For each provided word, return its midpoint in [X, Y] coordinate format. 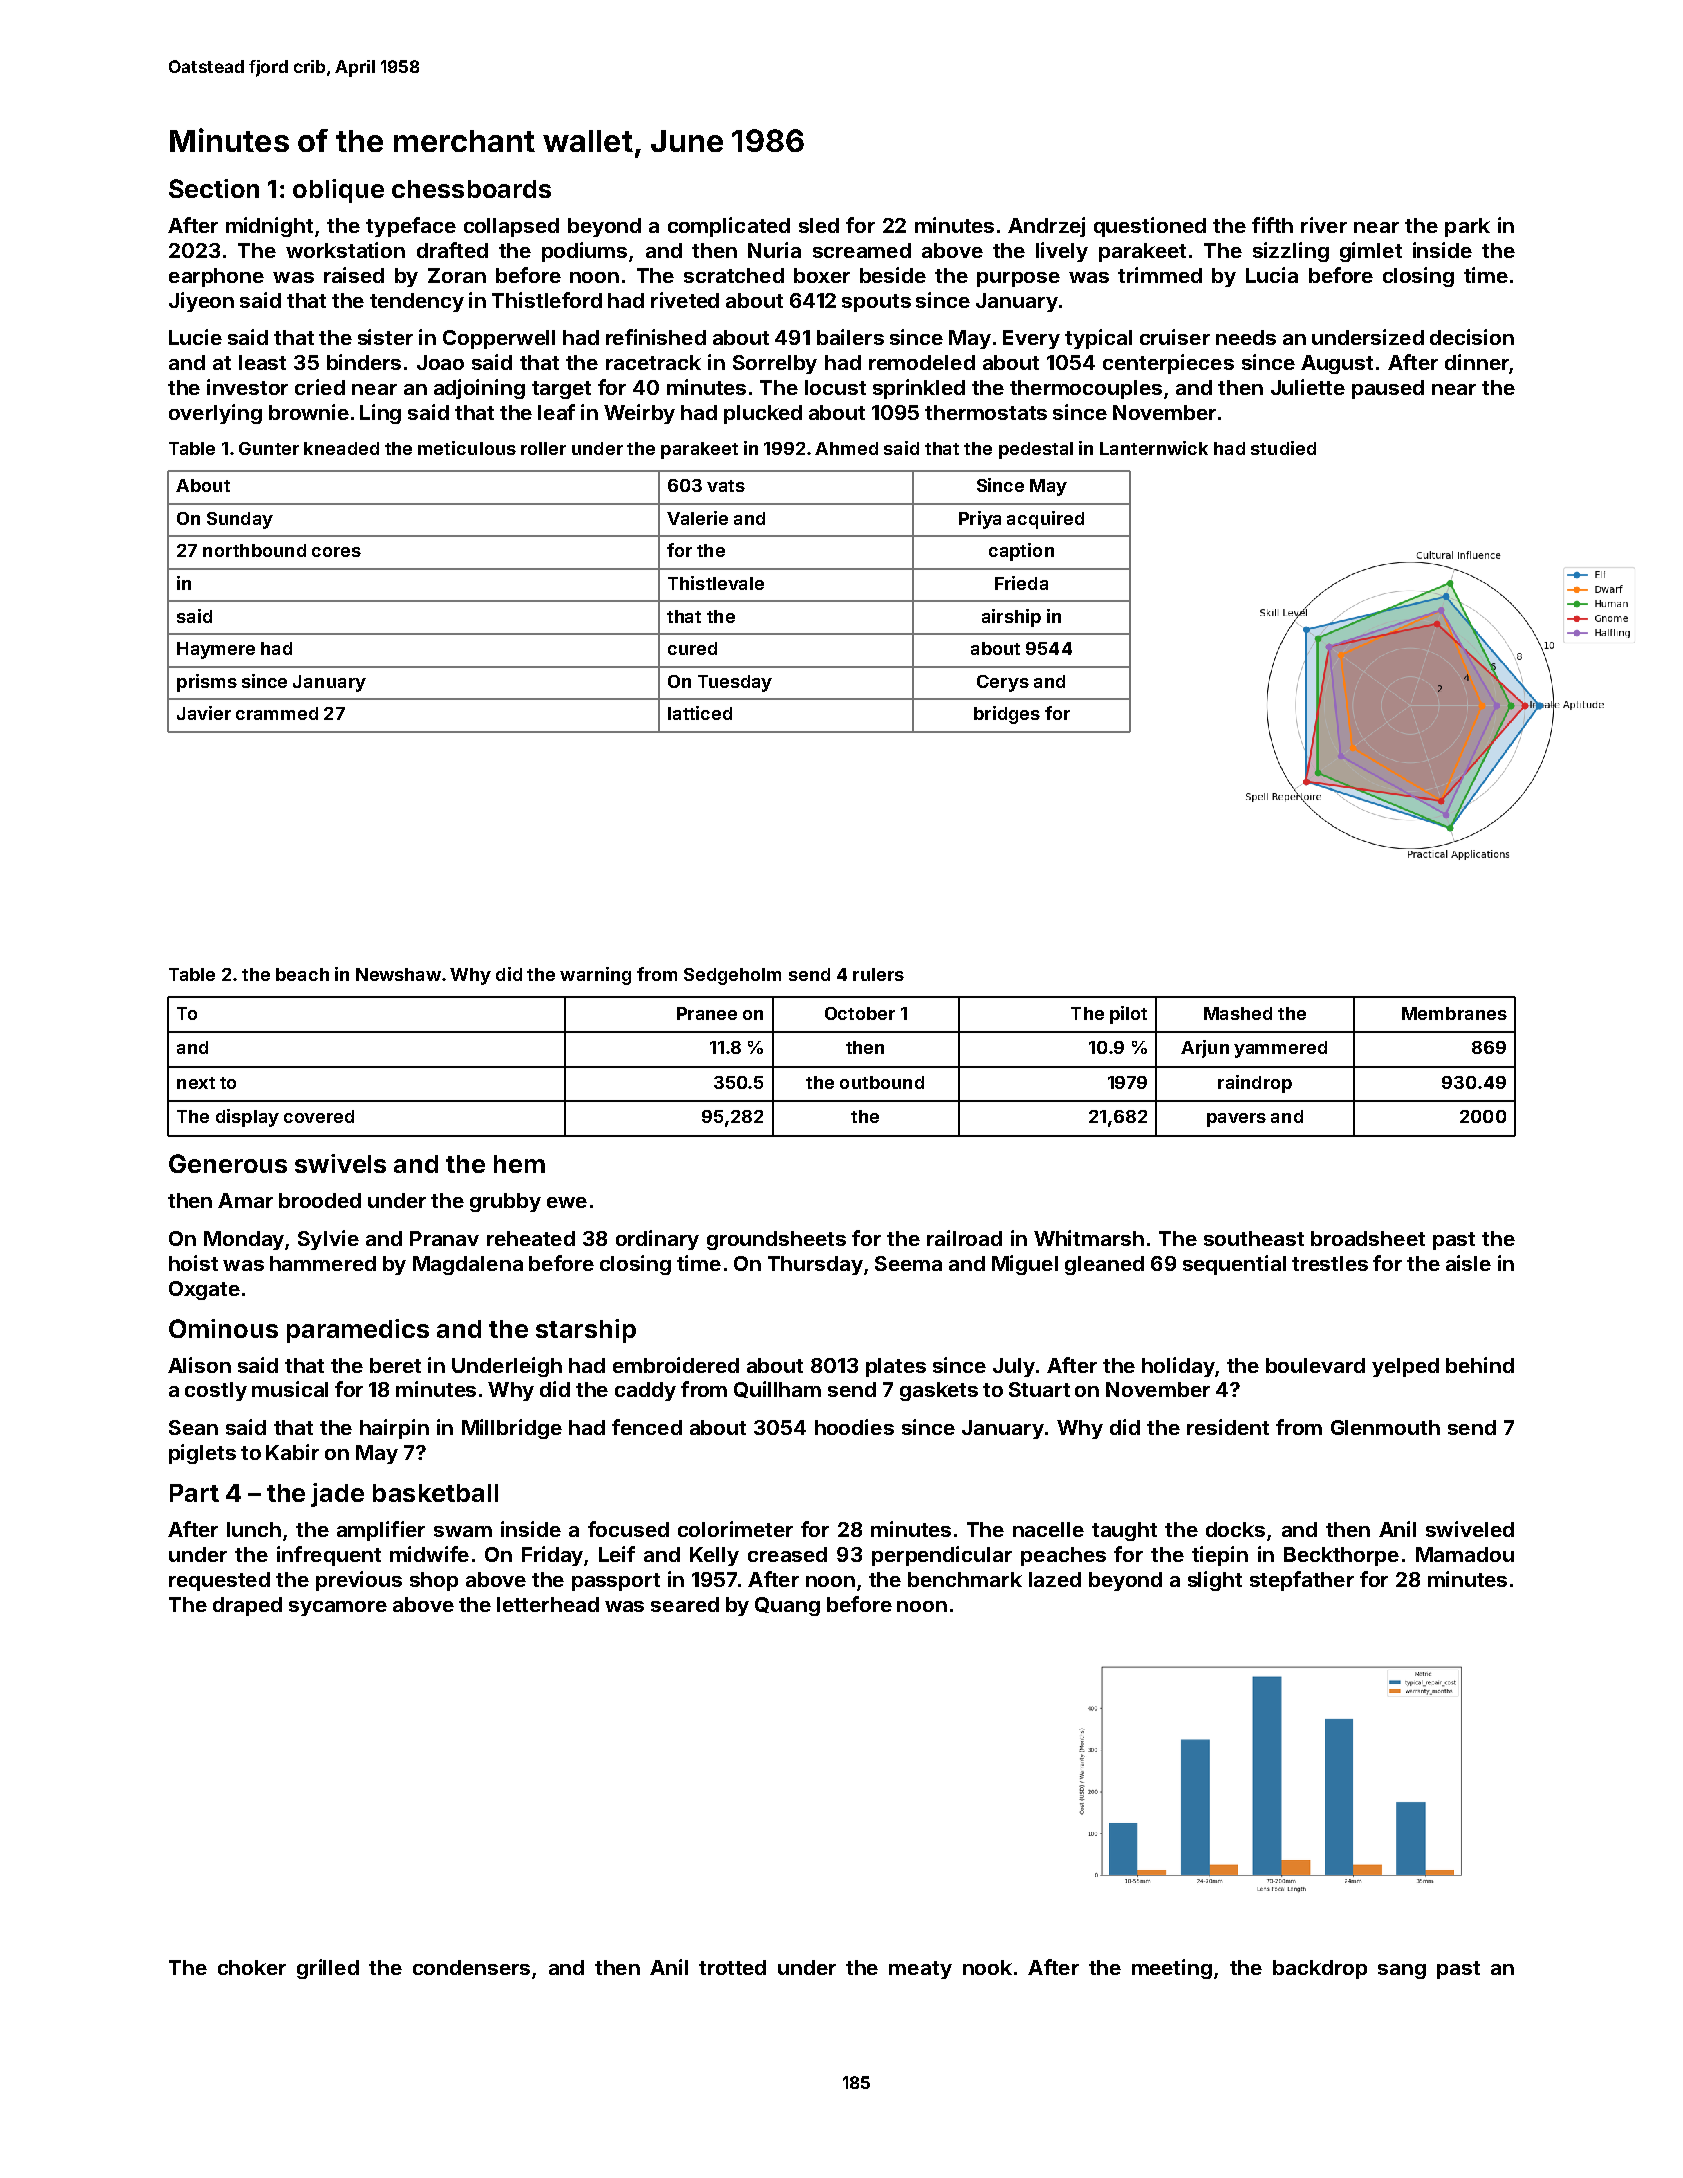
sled [819, 225]
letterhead [548, 1604]
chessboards [471, 189]
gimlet [1371, 252]
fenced [647, 1427]
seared [685, 1604]
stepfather [1302, 1581]
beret [395, 1365]
